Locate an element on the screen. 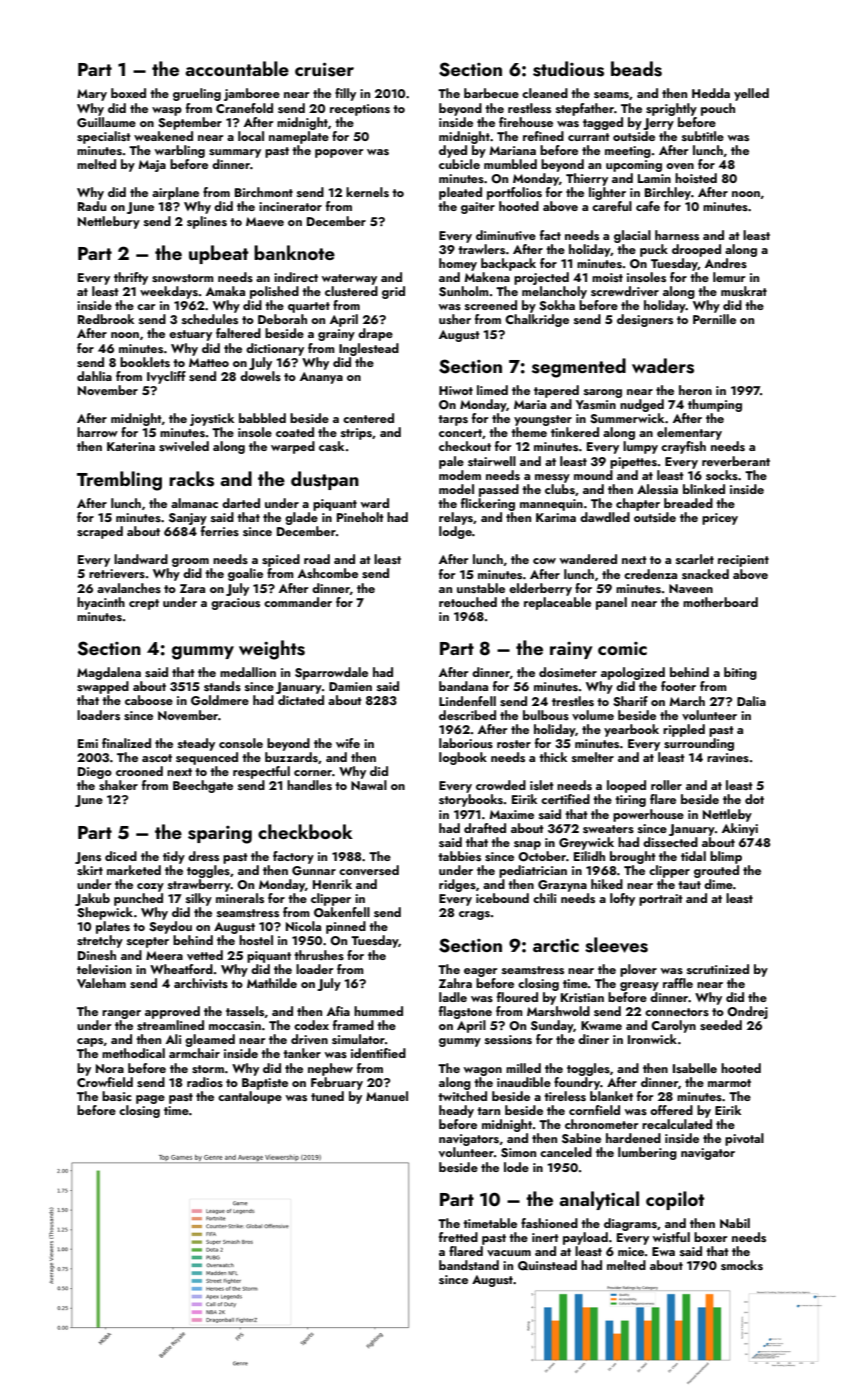 The height and width of the screenshot is (1400, 849). basic is located at coordinates (117, 1096).
